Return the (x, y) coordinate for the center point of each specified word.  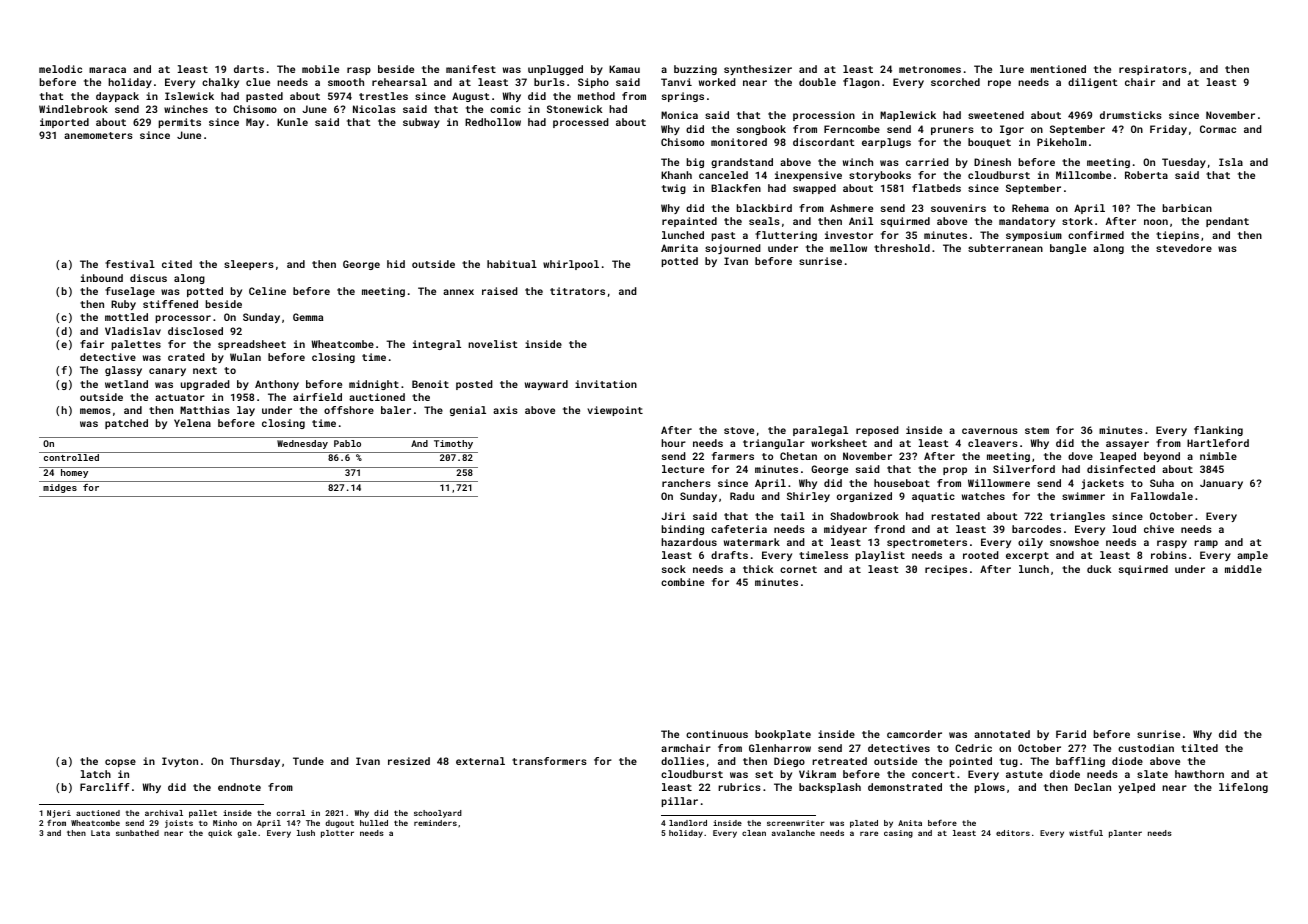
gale (247, 834)
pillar (679, 802)
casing (898, 834)
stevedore (1184, 248)
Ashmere (851, 208)
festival (130, 264)
